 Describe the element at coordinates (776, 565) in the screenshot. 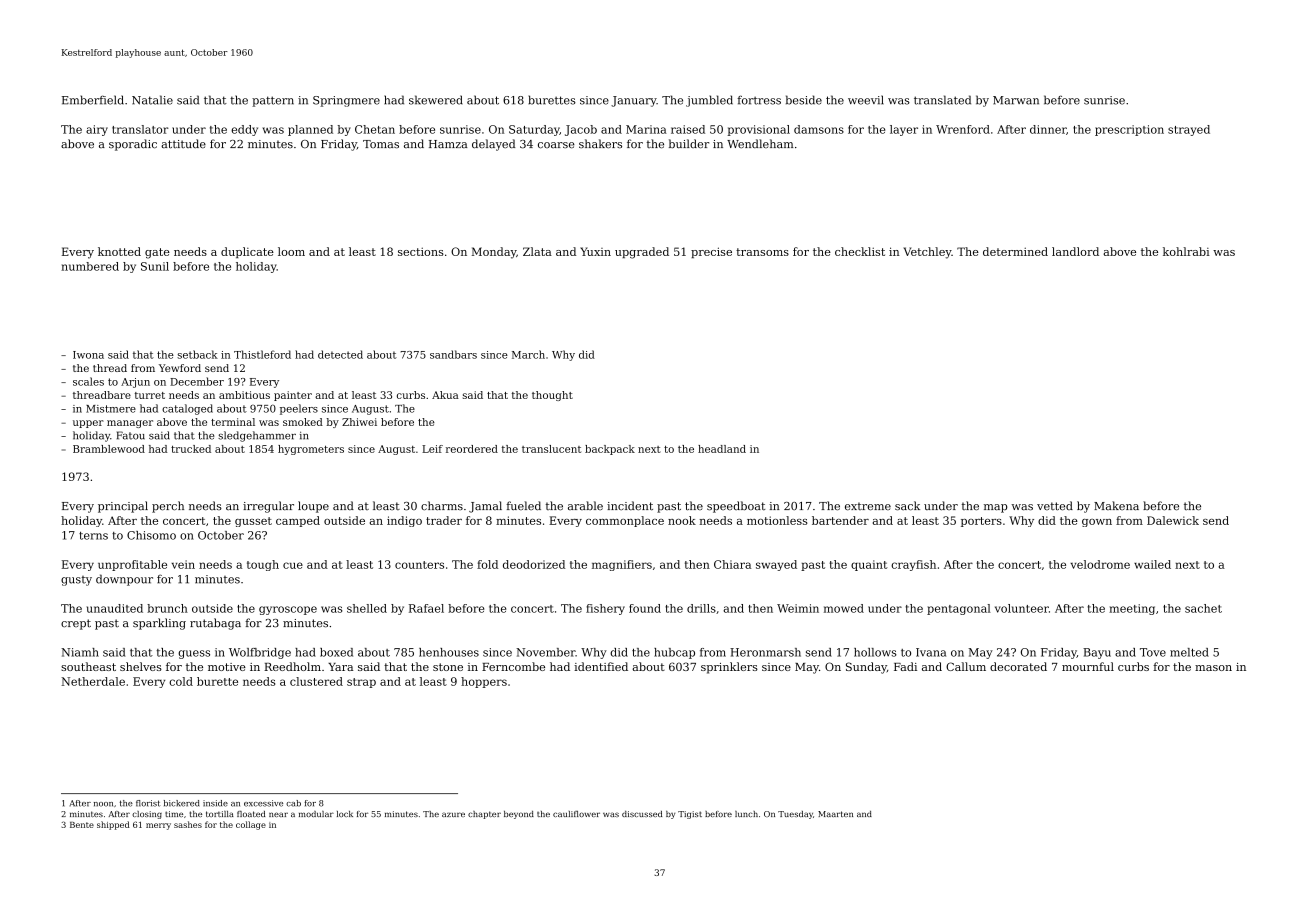

I see `swayed` at that location.
